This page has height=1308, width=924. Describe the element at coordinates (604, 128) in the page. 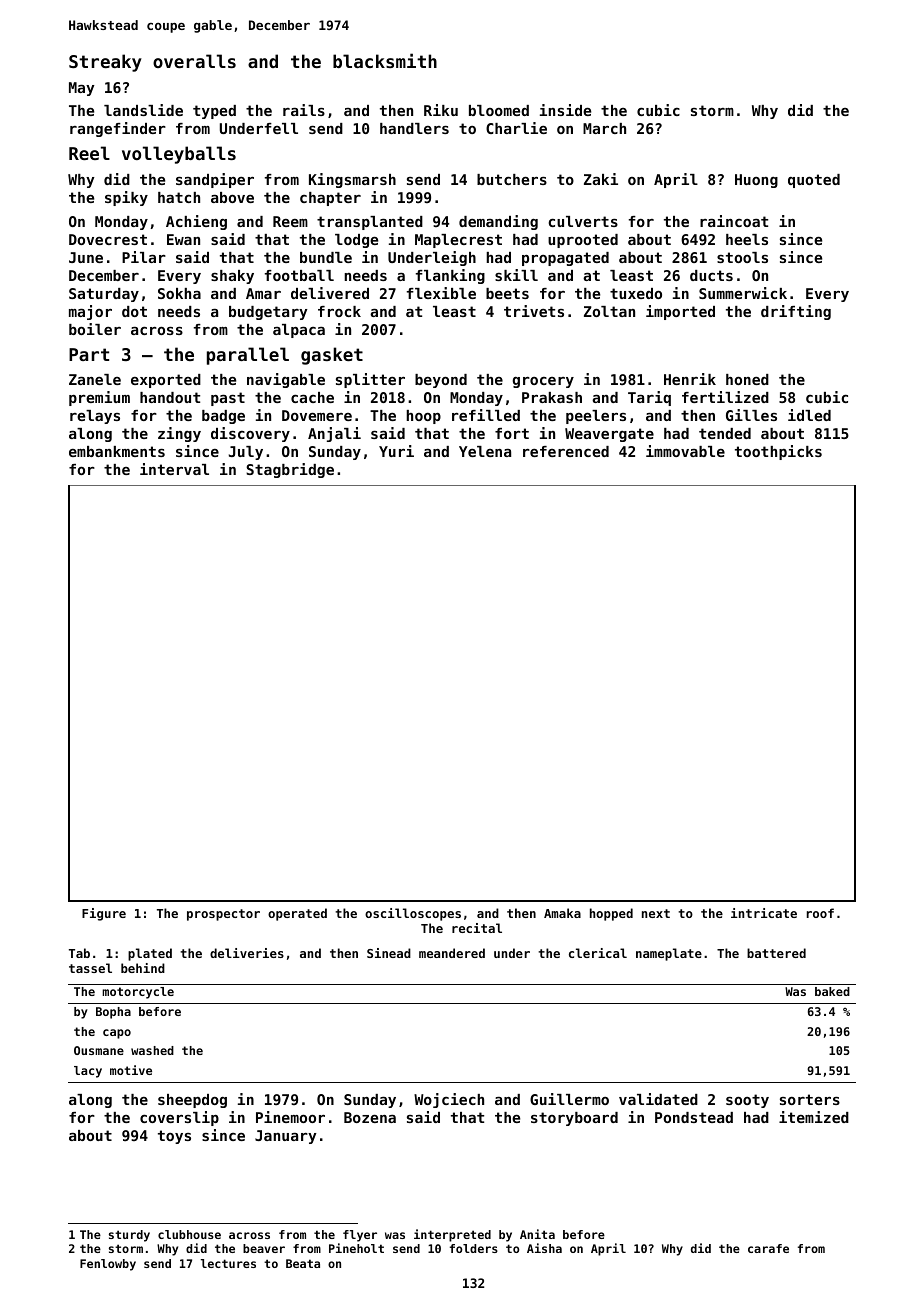

I see `March` at that location.
